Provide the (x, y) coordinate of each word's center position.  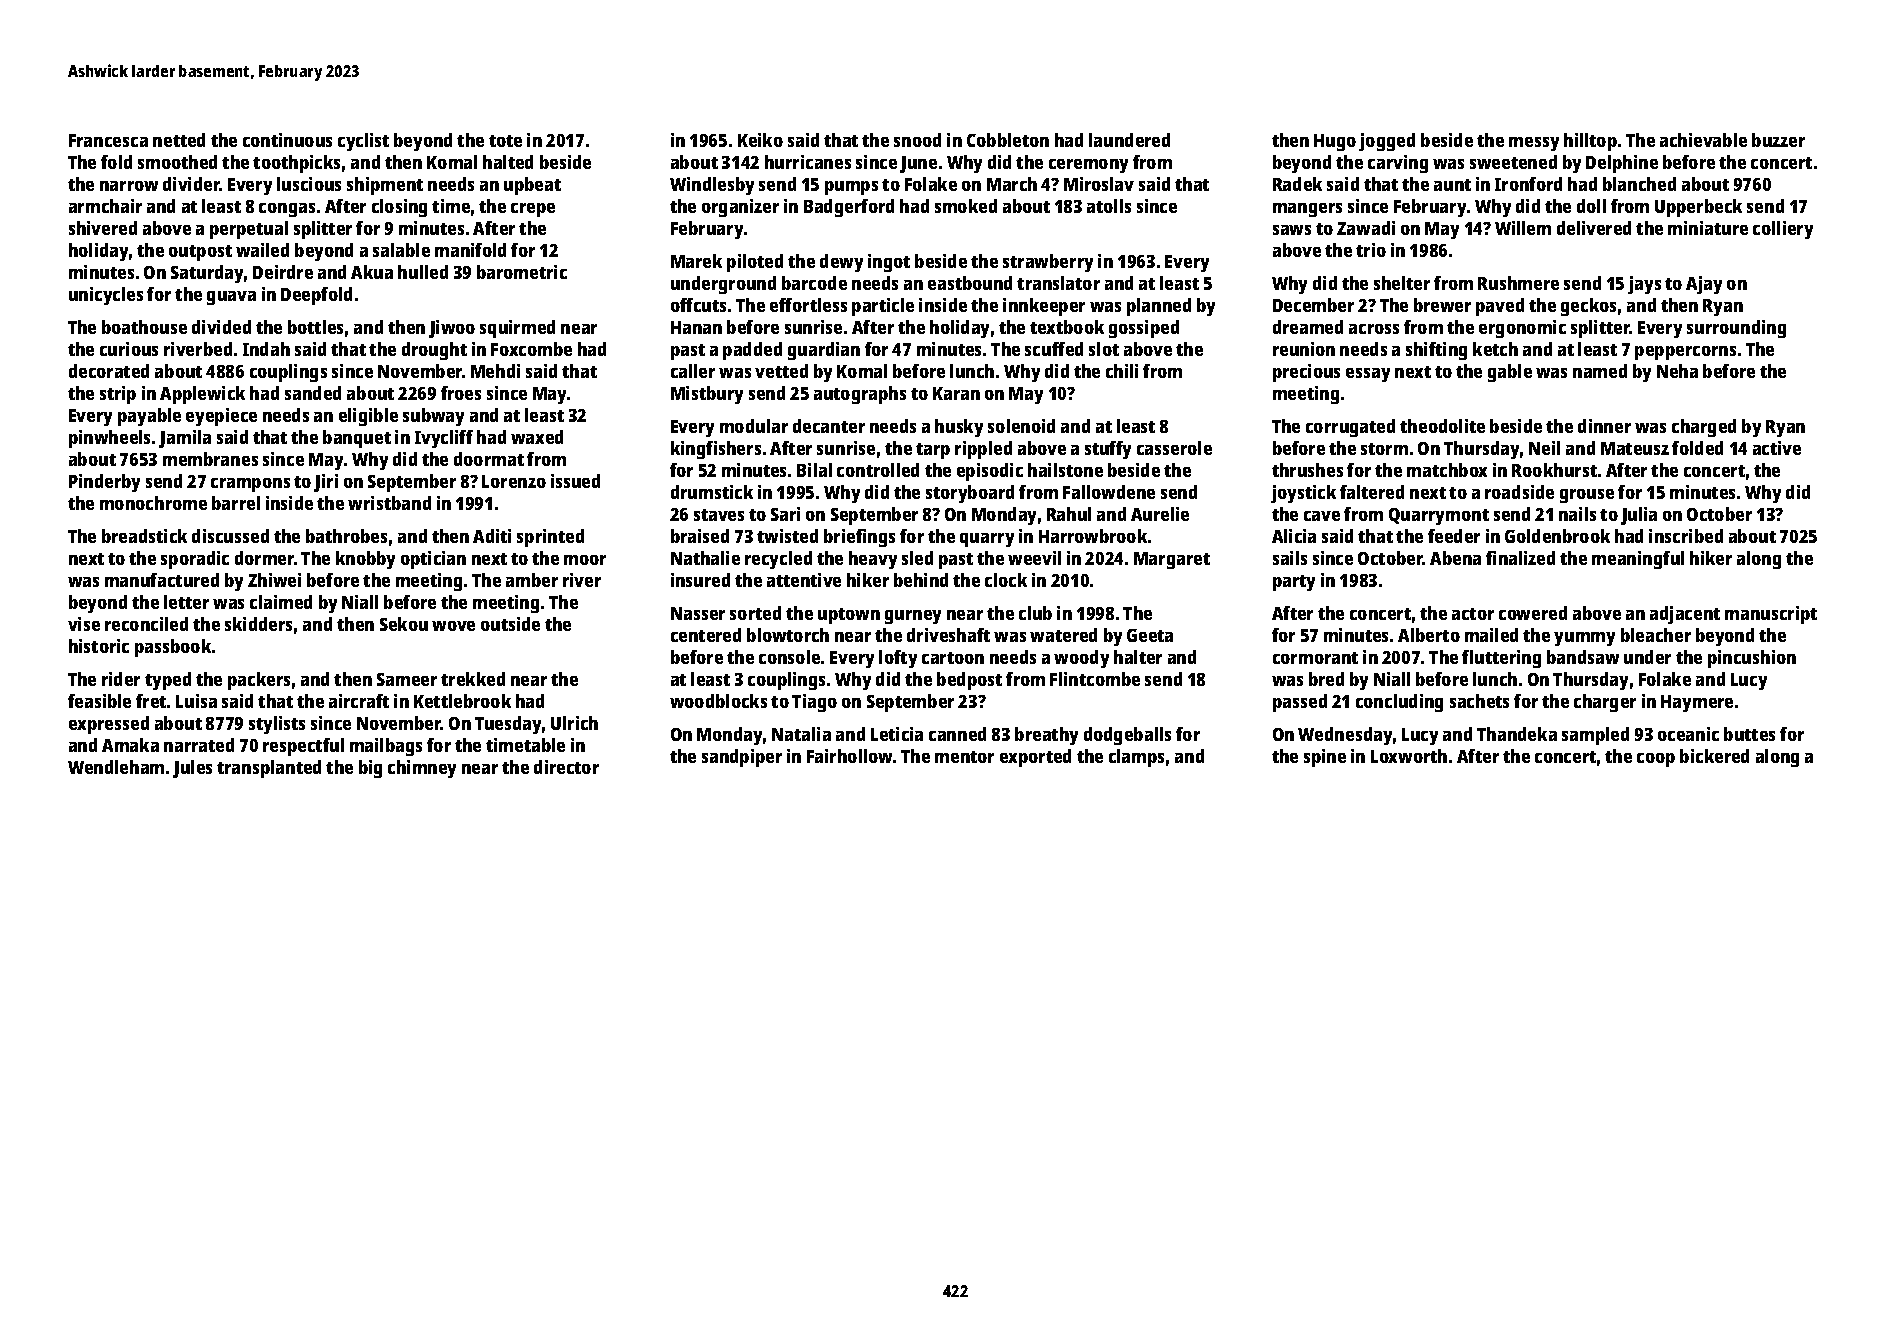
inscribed (1686, 536)
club (1035, 613)
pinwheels (109, 439)
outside (510, 624)
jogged (1387, 142)
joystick (1303, 494)
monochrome (153, 503)
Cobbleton (1008, 140)
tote (505, 141)
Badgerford (849, 208)
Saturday (207, 274)
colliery (1783, 230)
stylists (277, 725)
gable (1510, 373)
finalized (1520, 558)
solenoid (1021, 426)
